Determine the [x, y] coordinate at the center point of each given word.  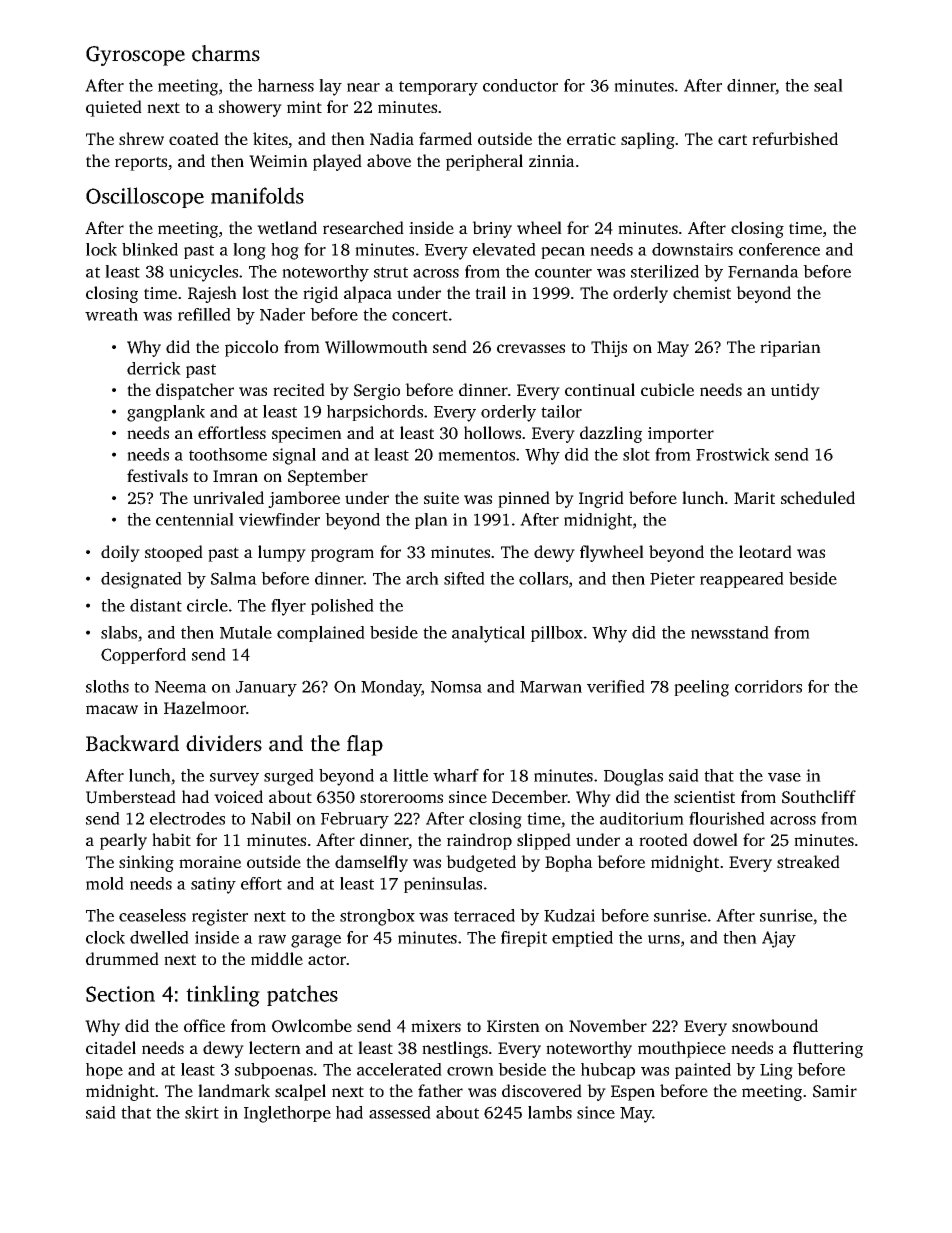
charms [226, 53]
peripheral [484, 162]
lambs [550, 1112]
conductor [520, 85]
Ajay [779, 939]
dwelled [159, 937]
